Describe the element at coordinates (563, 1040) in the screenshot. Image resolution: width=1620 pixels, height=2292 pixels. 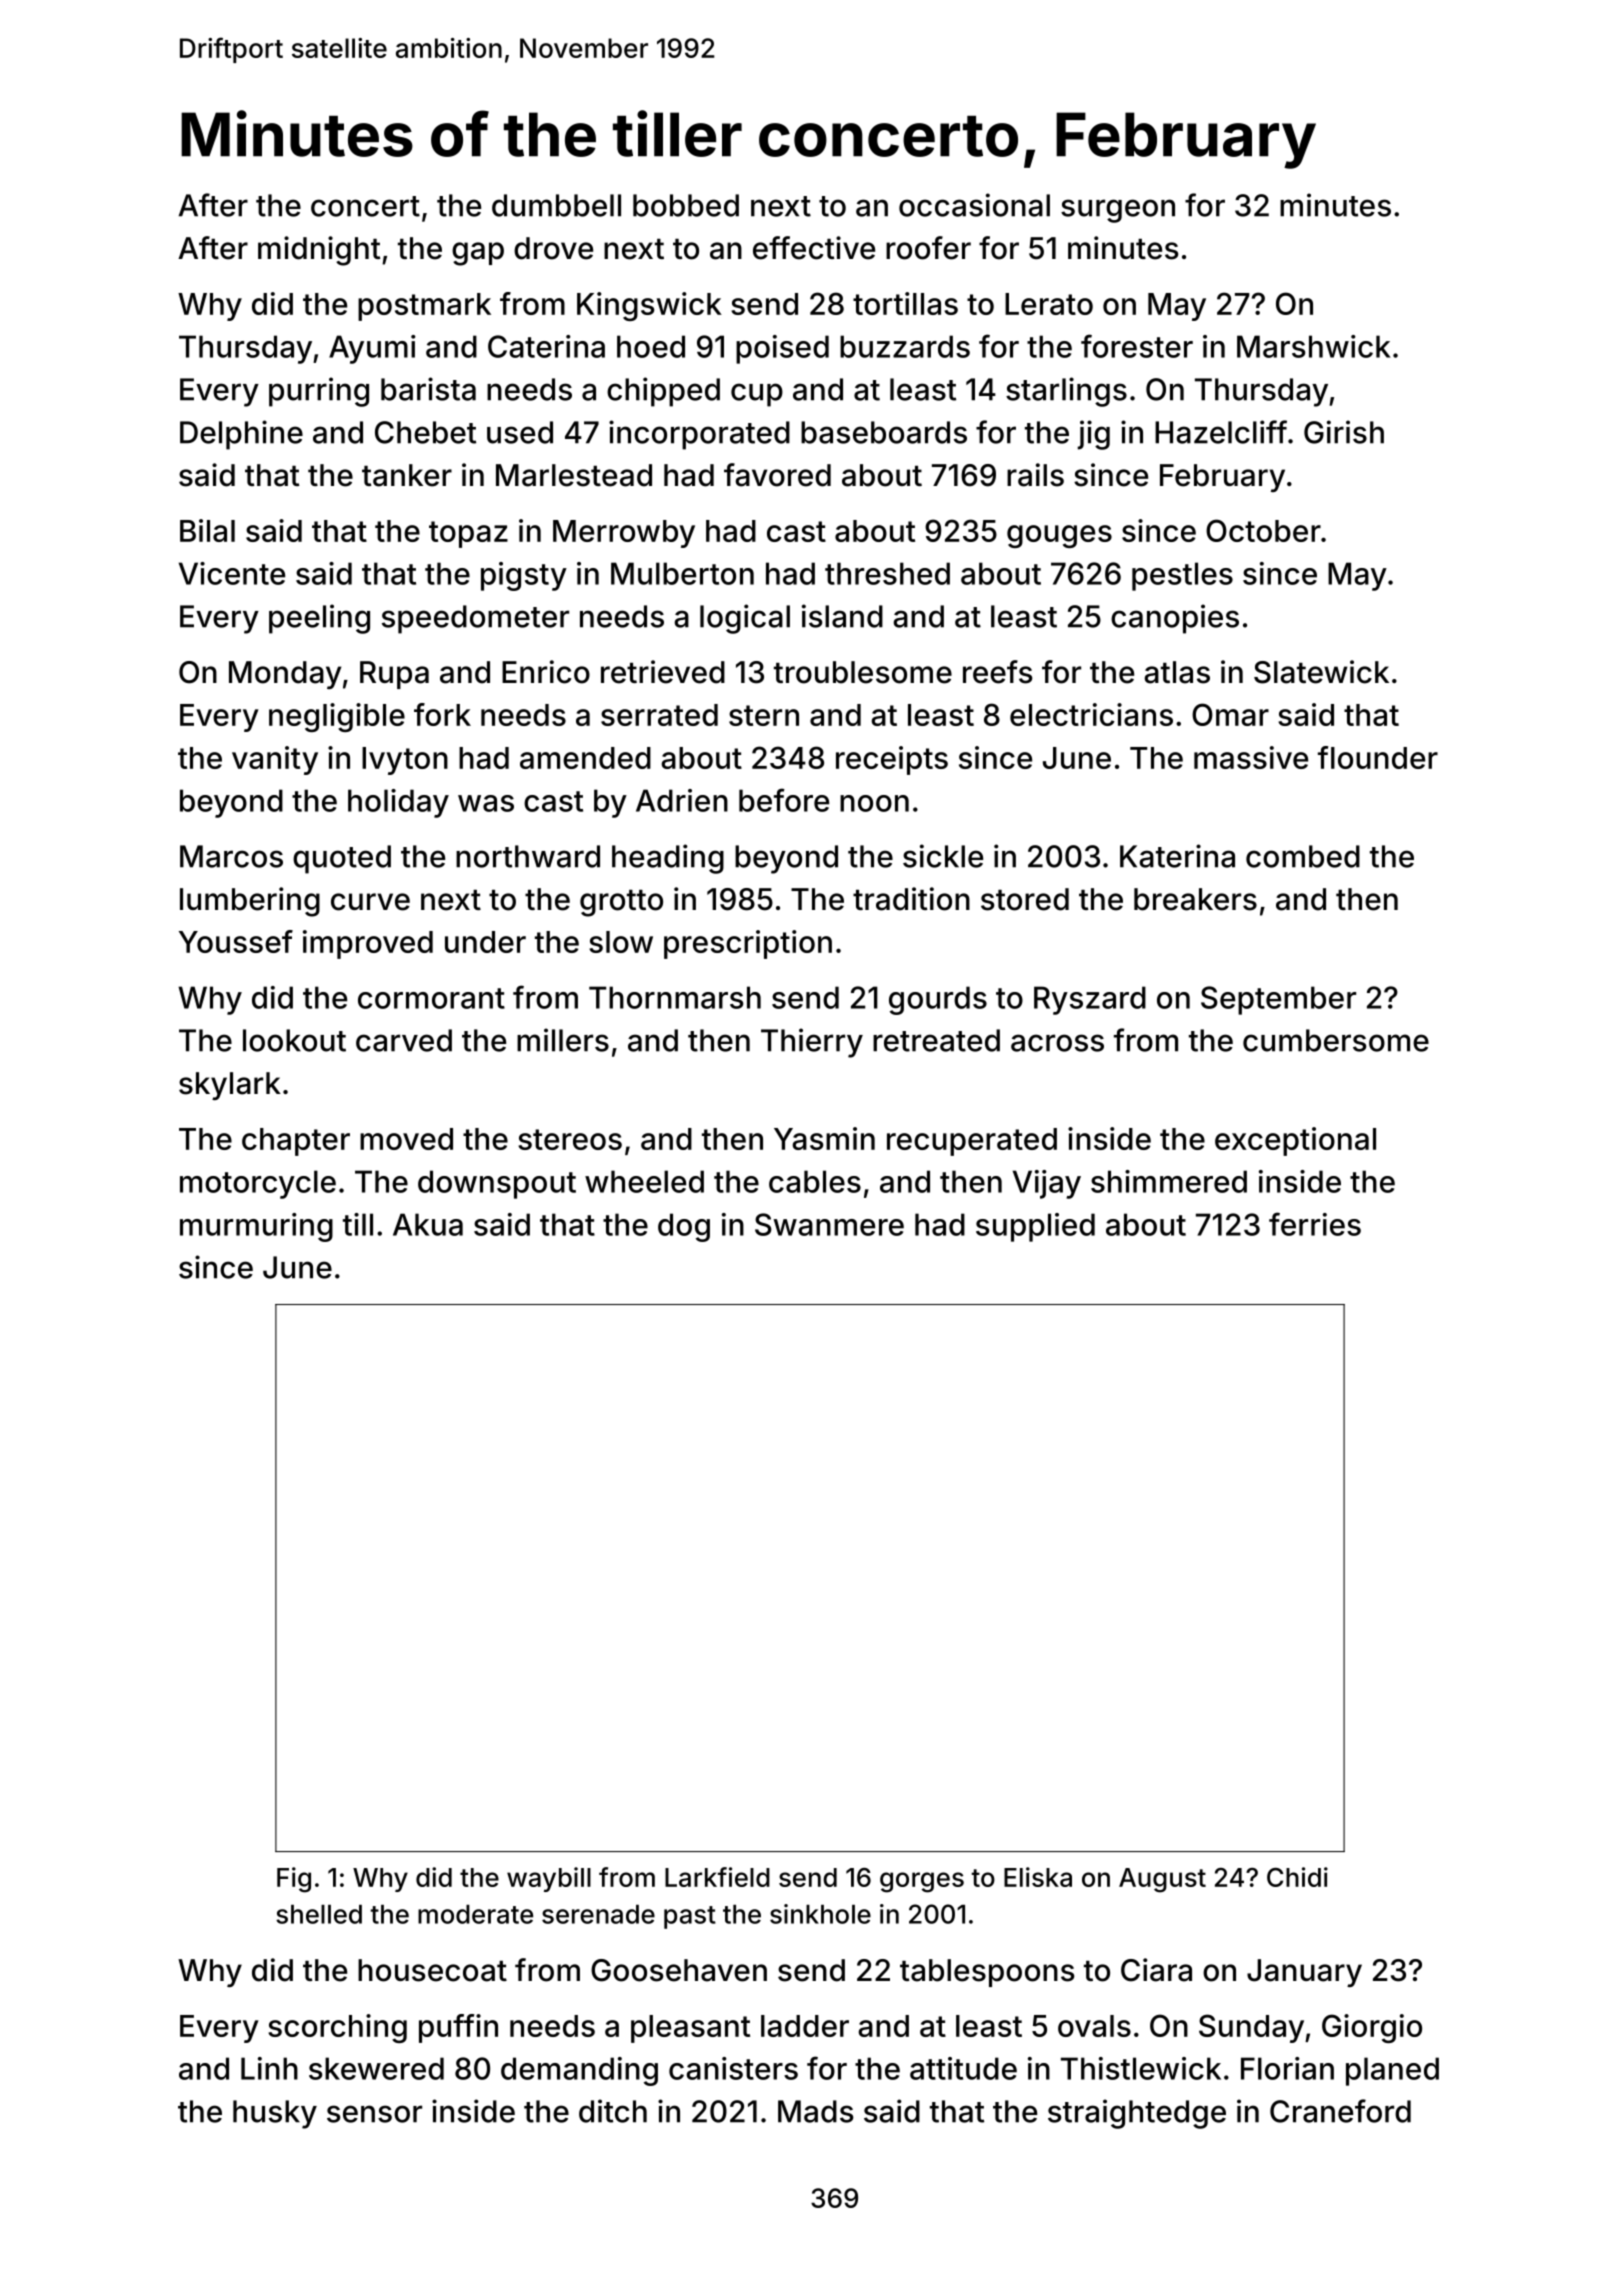
I see `millers` at that location.
